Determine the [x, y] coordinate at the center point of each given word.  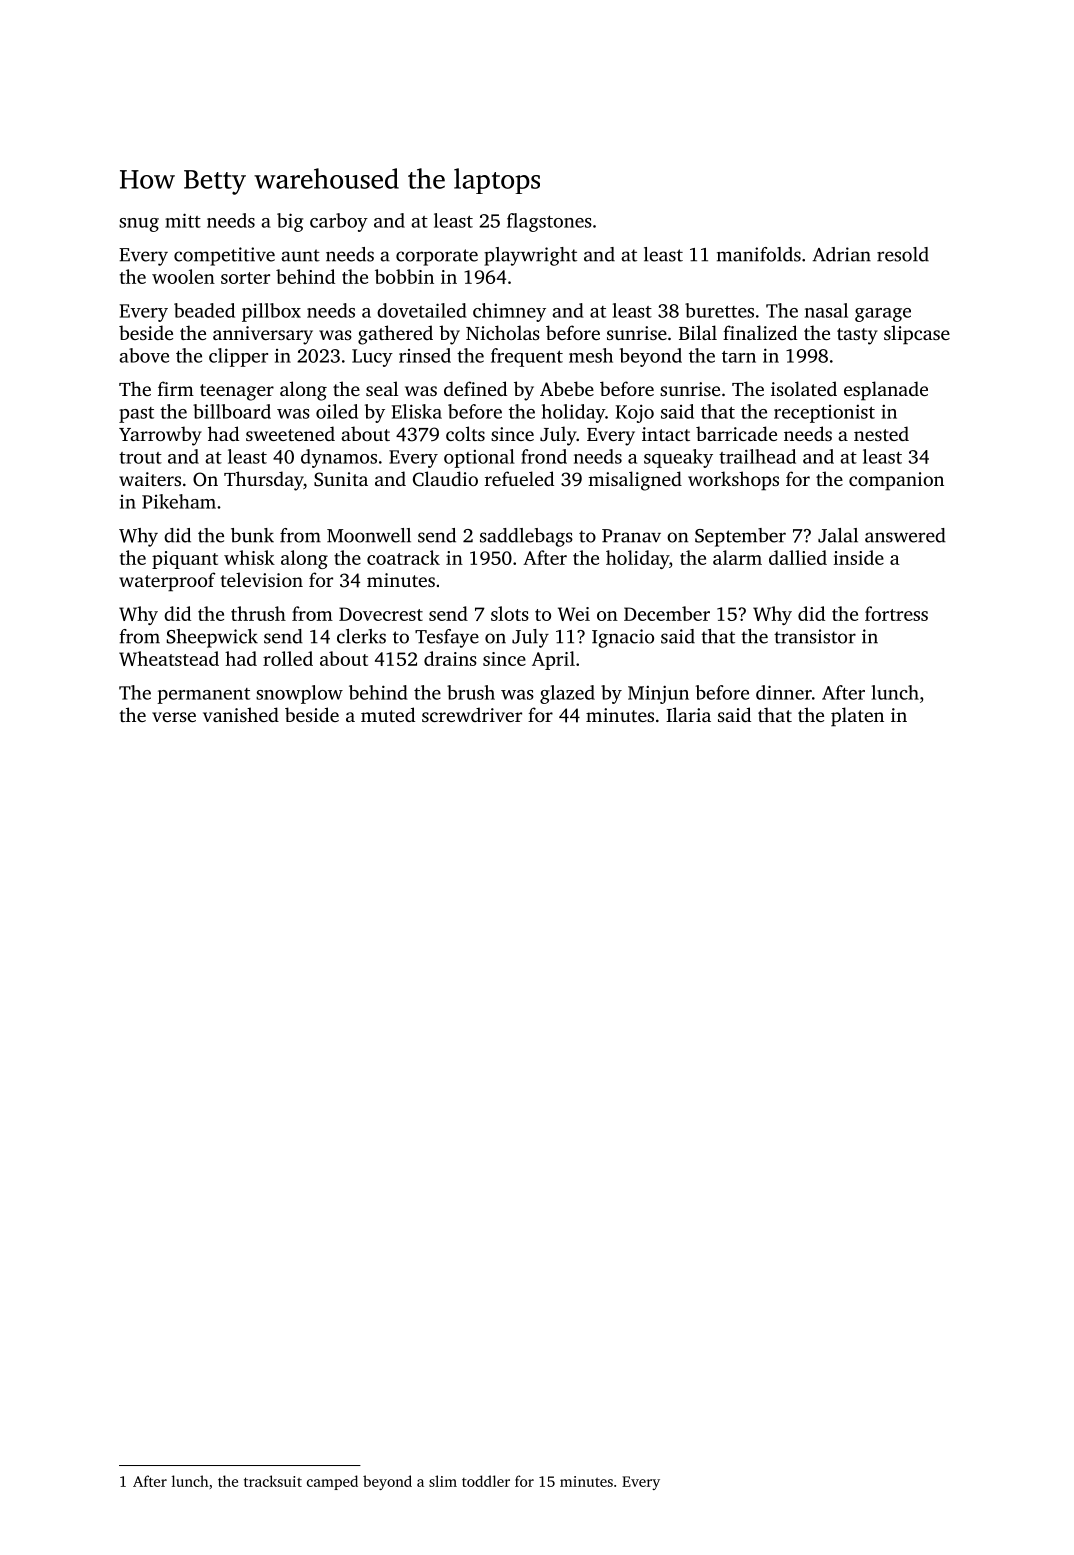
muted [388, 714]
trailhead [757, 456]
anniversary [263, 335]
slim [443, 1481]
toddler [486, 1481]
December [667, 613]
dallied [798, 557]
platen [857, 717]
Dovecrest [381, 614]
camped [332, 1482]
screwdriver [472, 714]
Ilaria [688, 714]
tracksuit [273, 1481]
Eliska [417, 411]
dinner [784, 692]
